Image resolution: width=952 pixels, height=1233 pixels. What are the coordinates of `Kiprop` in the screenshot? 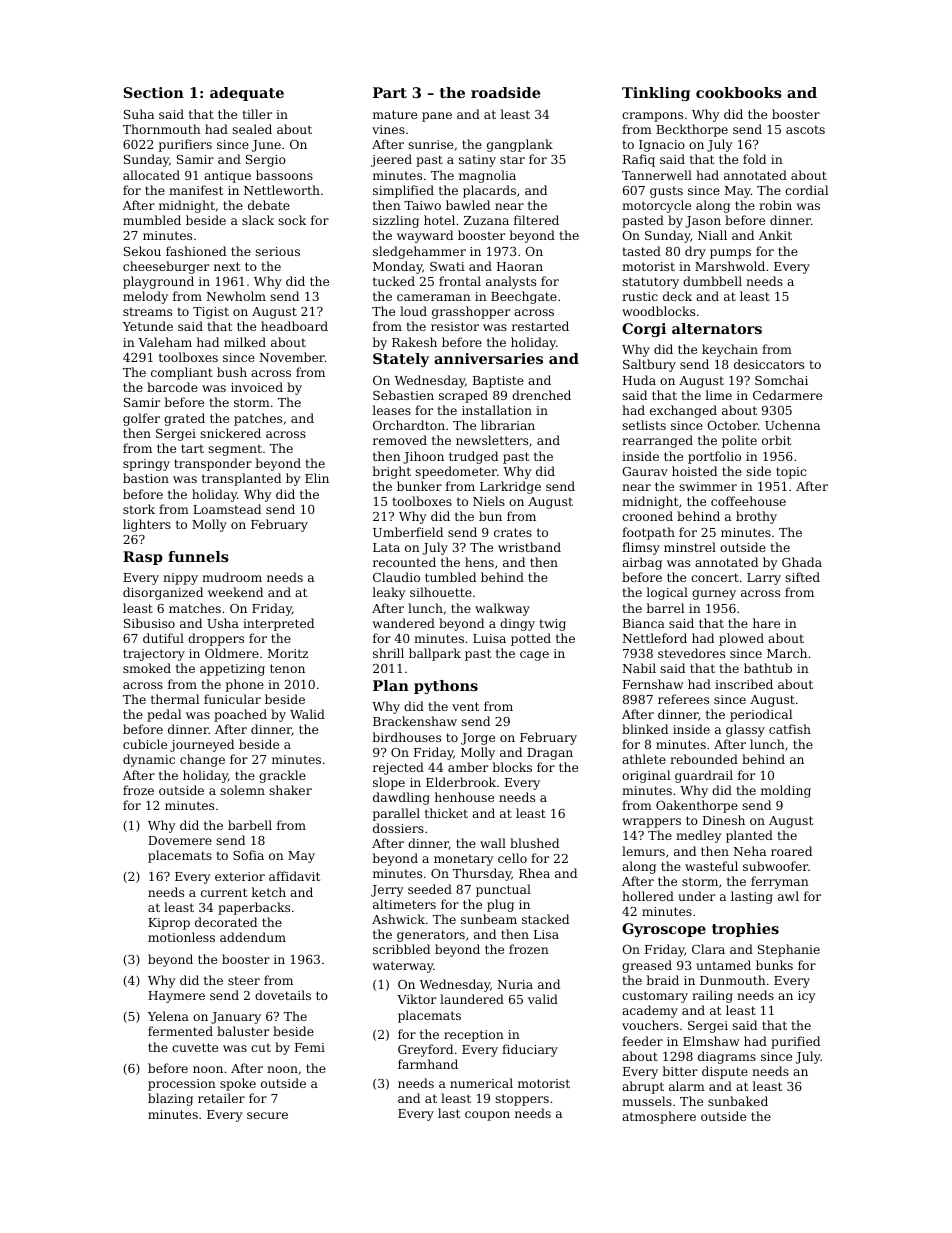 It's located at (169, 924).
